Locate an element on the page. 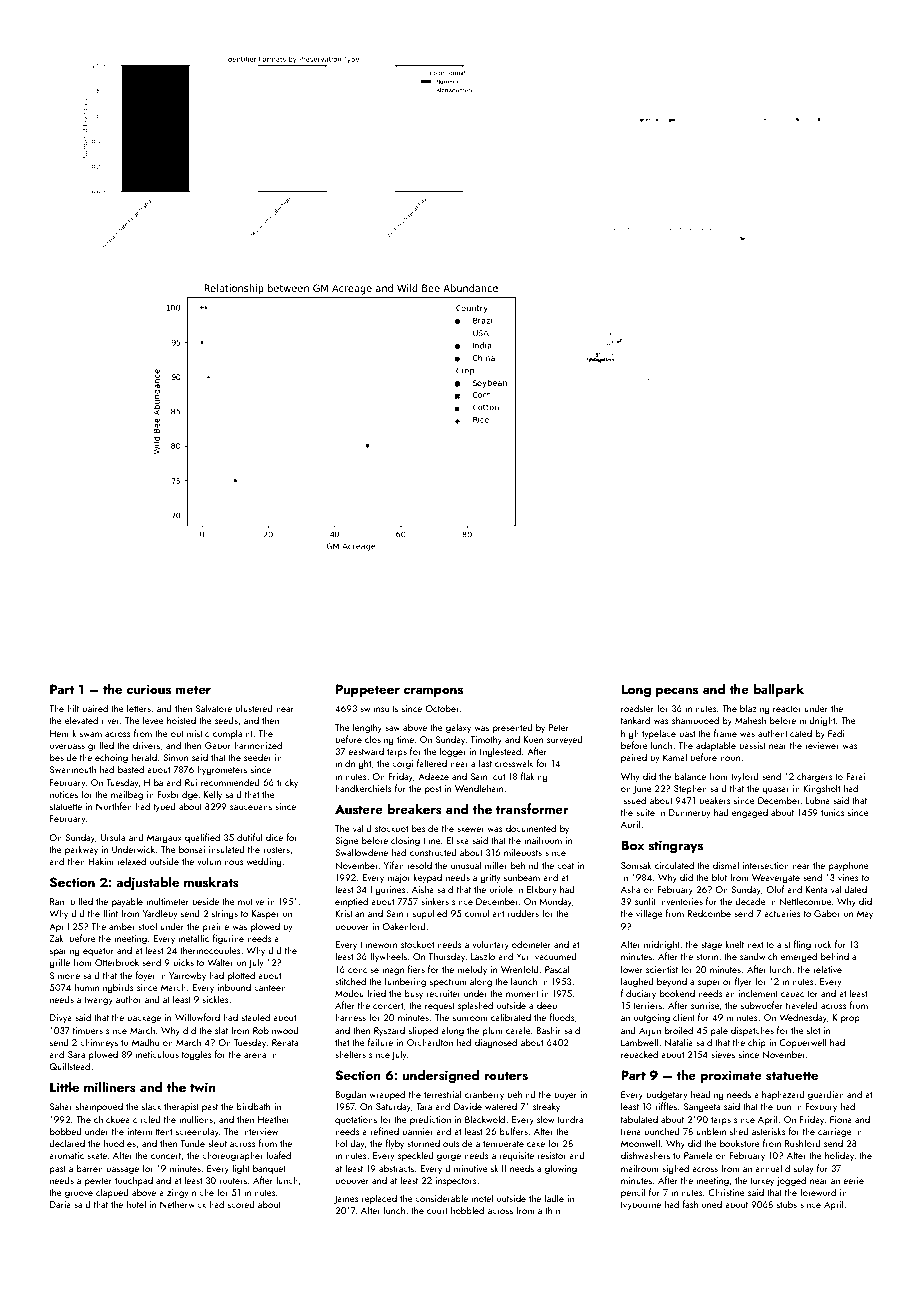 The height and width of the page is (1308, 924). Kristian is located at coordinates (349, 913).
